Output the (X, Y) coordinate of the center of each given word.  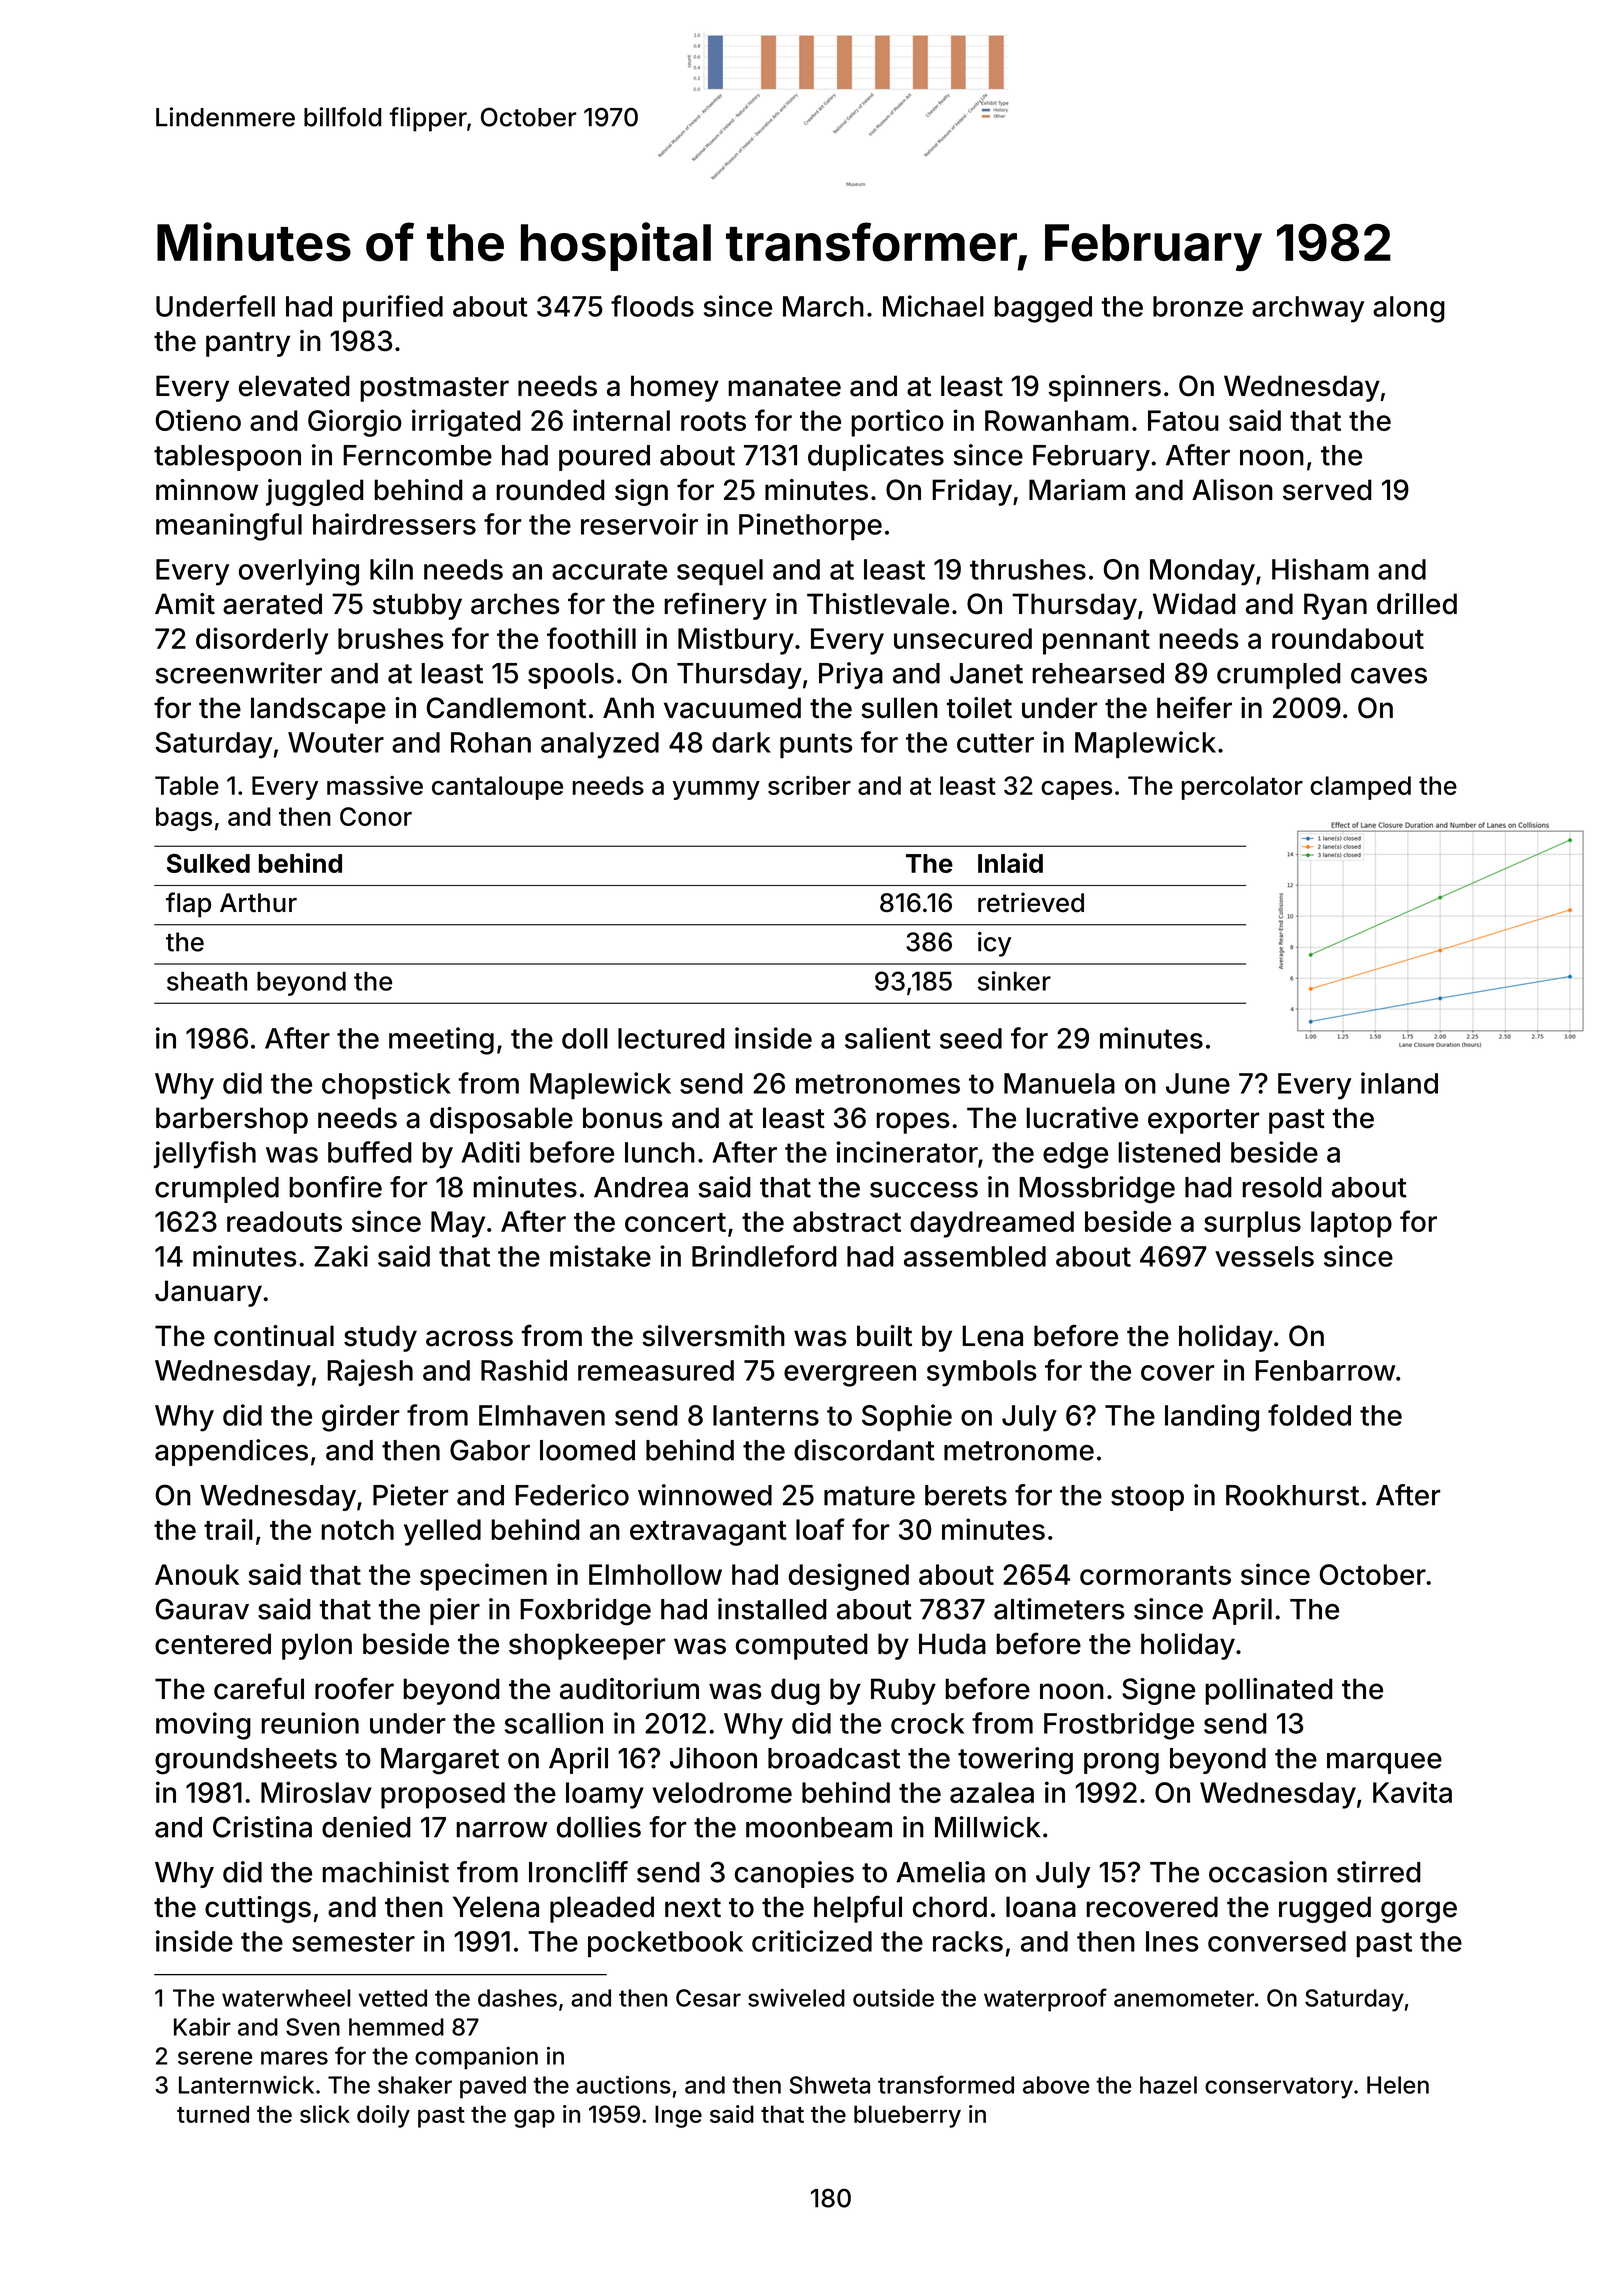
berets (966, 1495)
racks (968, 1941)
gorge (1419, 1912)
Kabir (202, 2027)
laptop (1351, 1224)
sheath (207, 981)
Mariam (1077, 490)
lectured (671, 1038)
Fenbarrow (1325, 1370)
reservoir (639, 524)
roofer (354, 1688)
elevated (294, 386)
